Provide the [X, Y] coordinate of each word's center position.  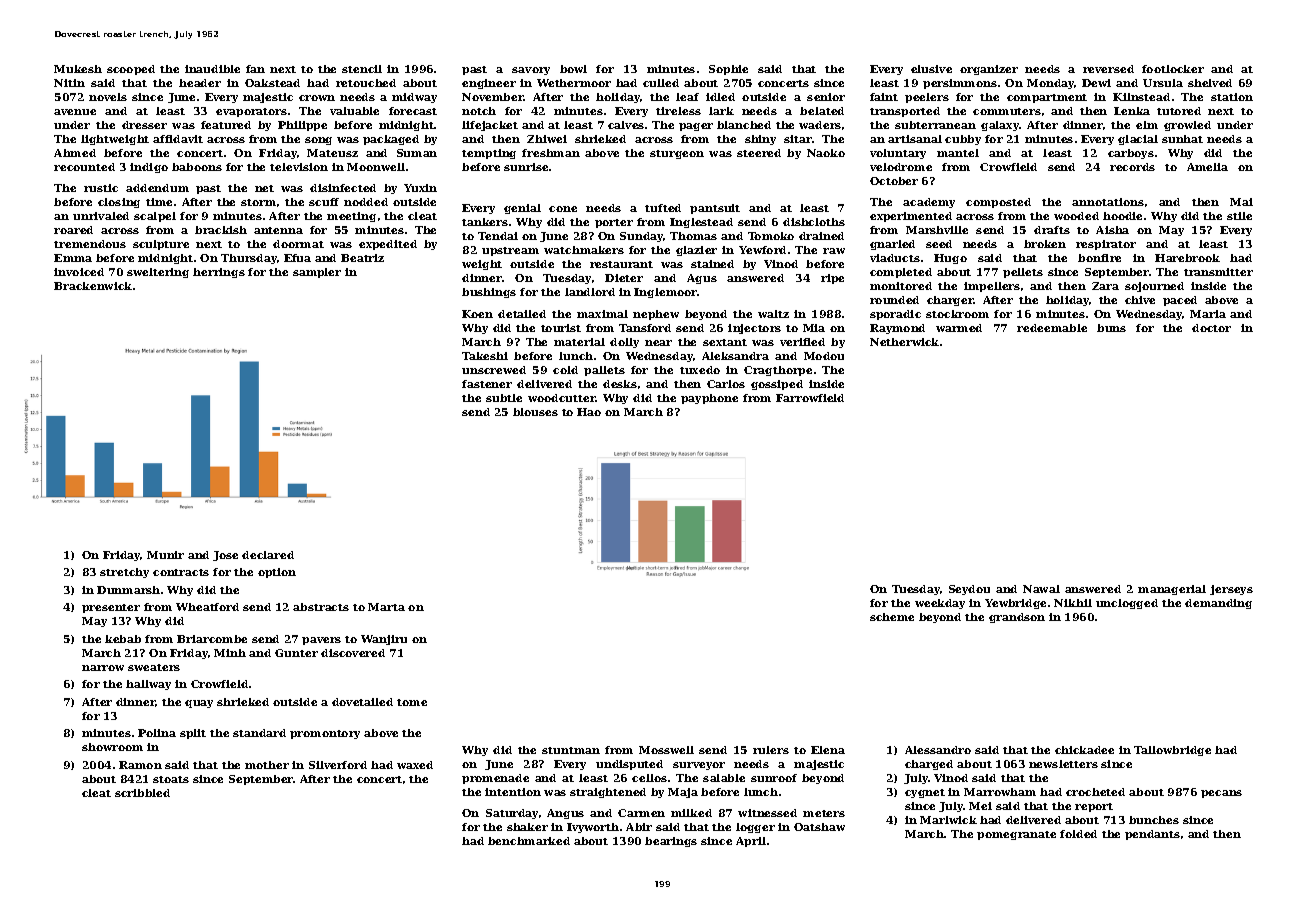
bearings [671, 842]
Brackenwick [93, 286]
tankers [485, 222]
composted [998, 203]
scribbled [142, 793]
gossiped [777, 385]
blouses [535, 412]
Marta [386, 607]
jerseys [1231, 590]
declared [268, 555]
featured [226, 125]
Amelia [1207, 167]
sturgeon [677, 154]
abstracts [321, 607]
